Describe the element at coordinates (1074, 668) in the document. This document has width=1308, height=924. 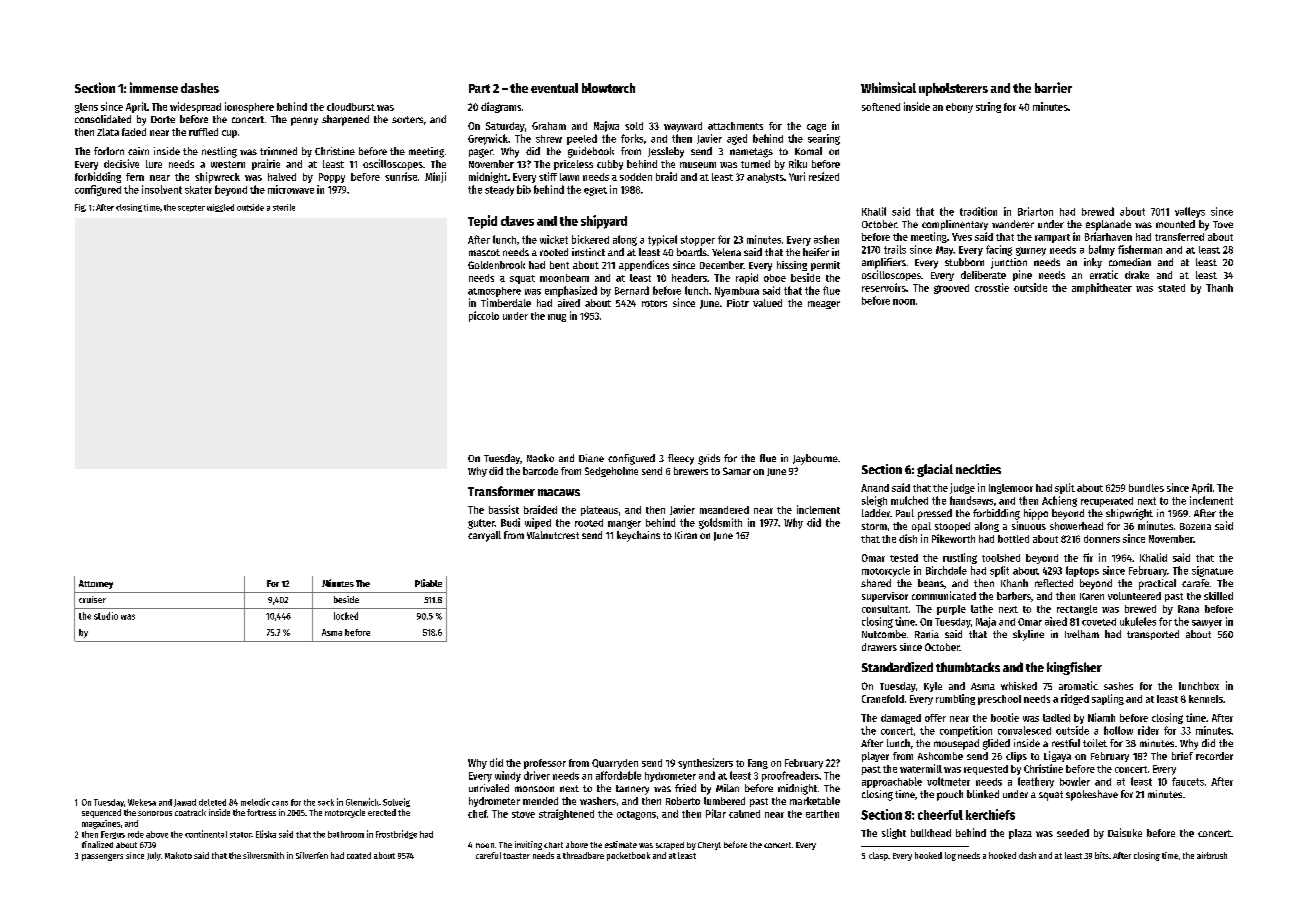
I see `kingfisher` at that location.
